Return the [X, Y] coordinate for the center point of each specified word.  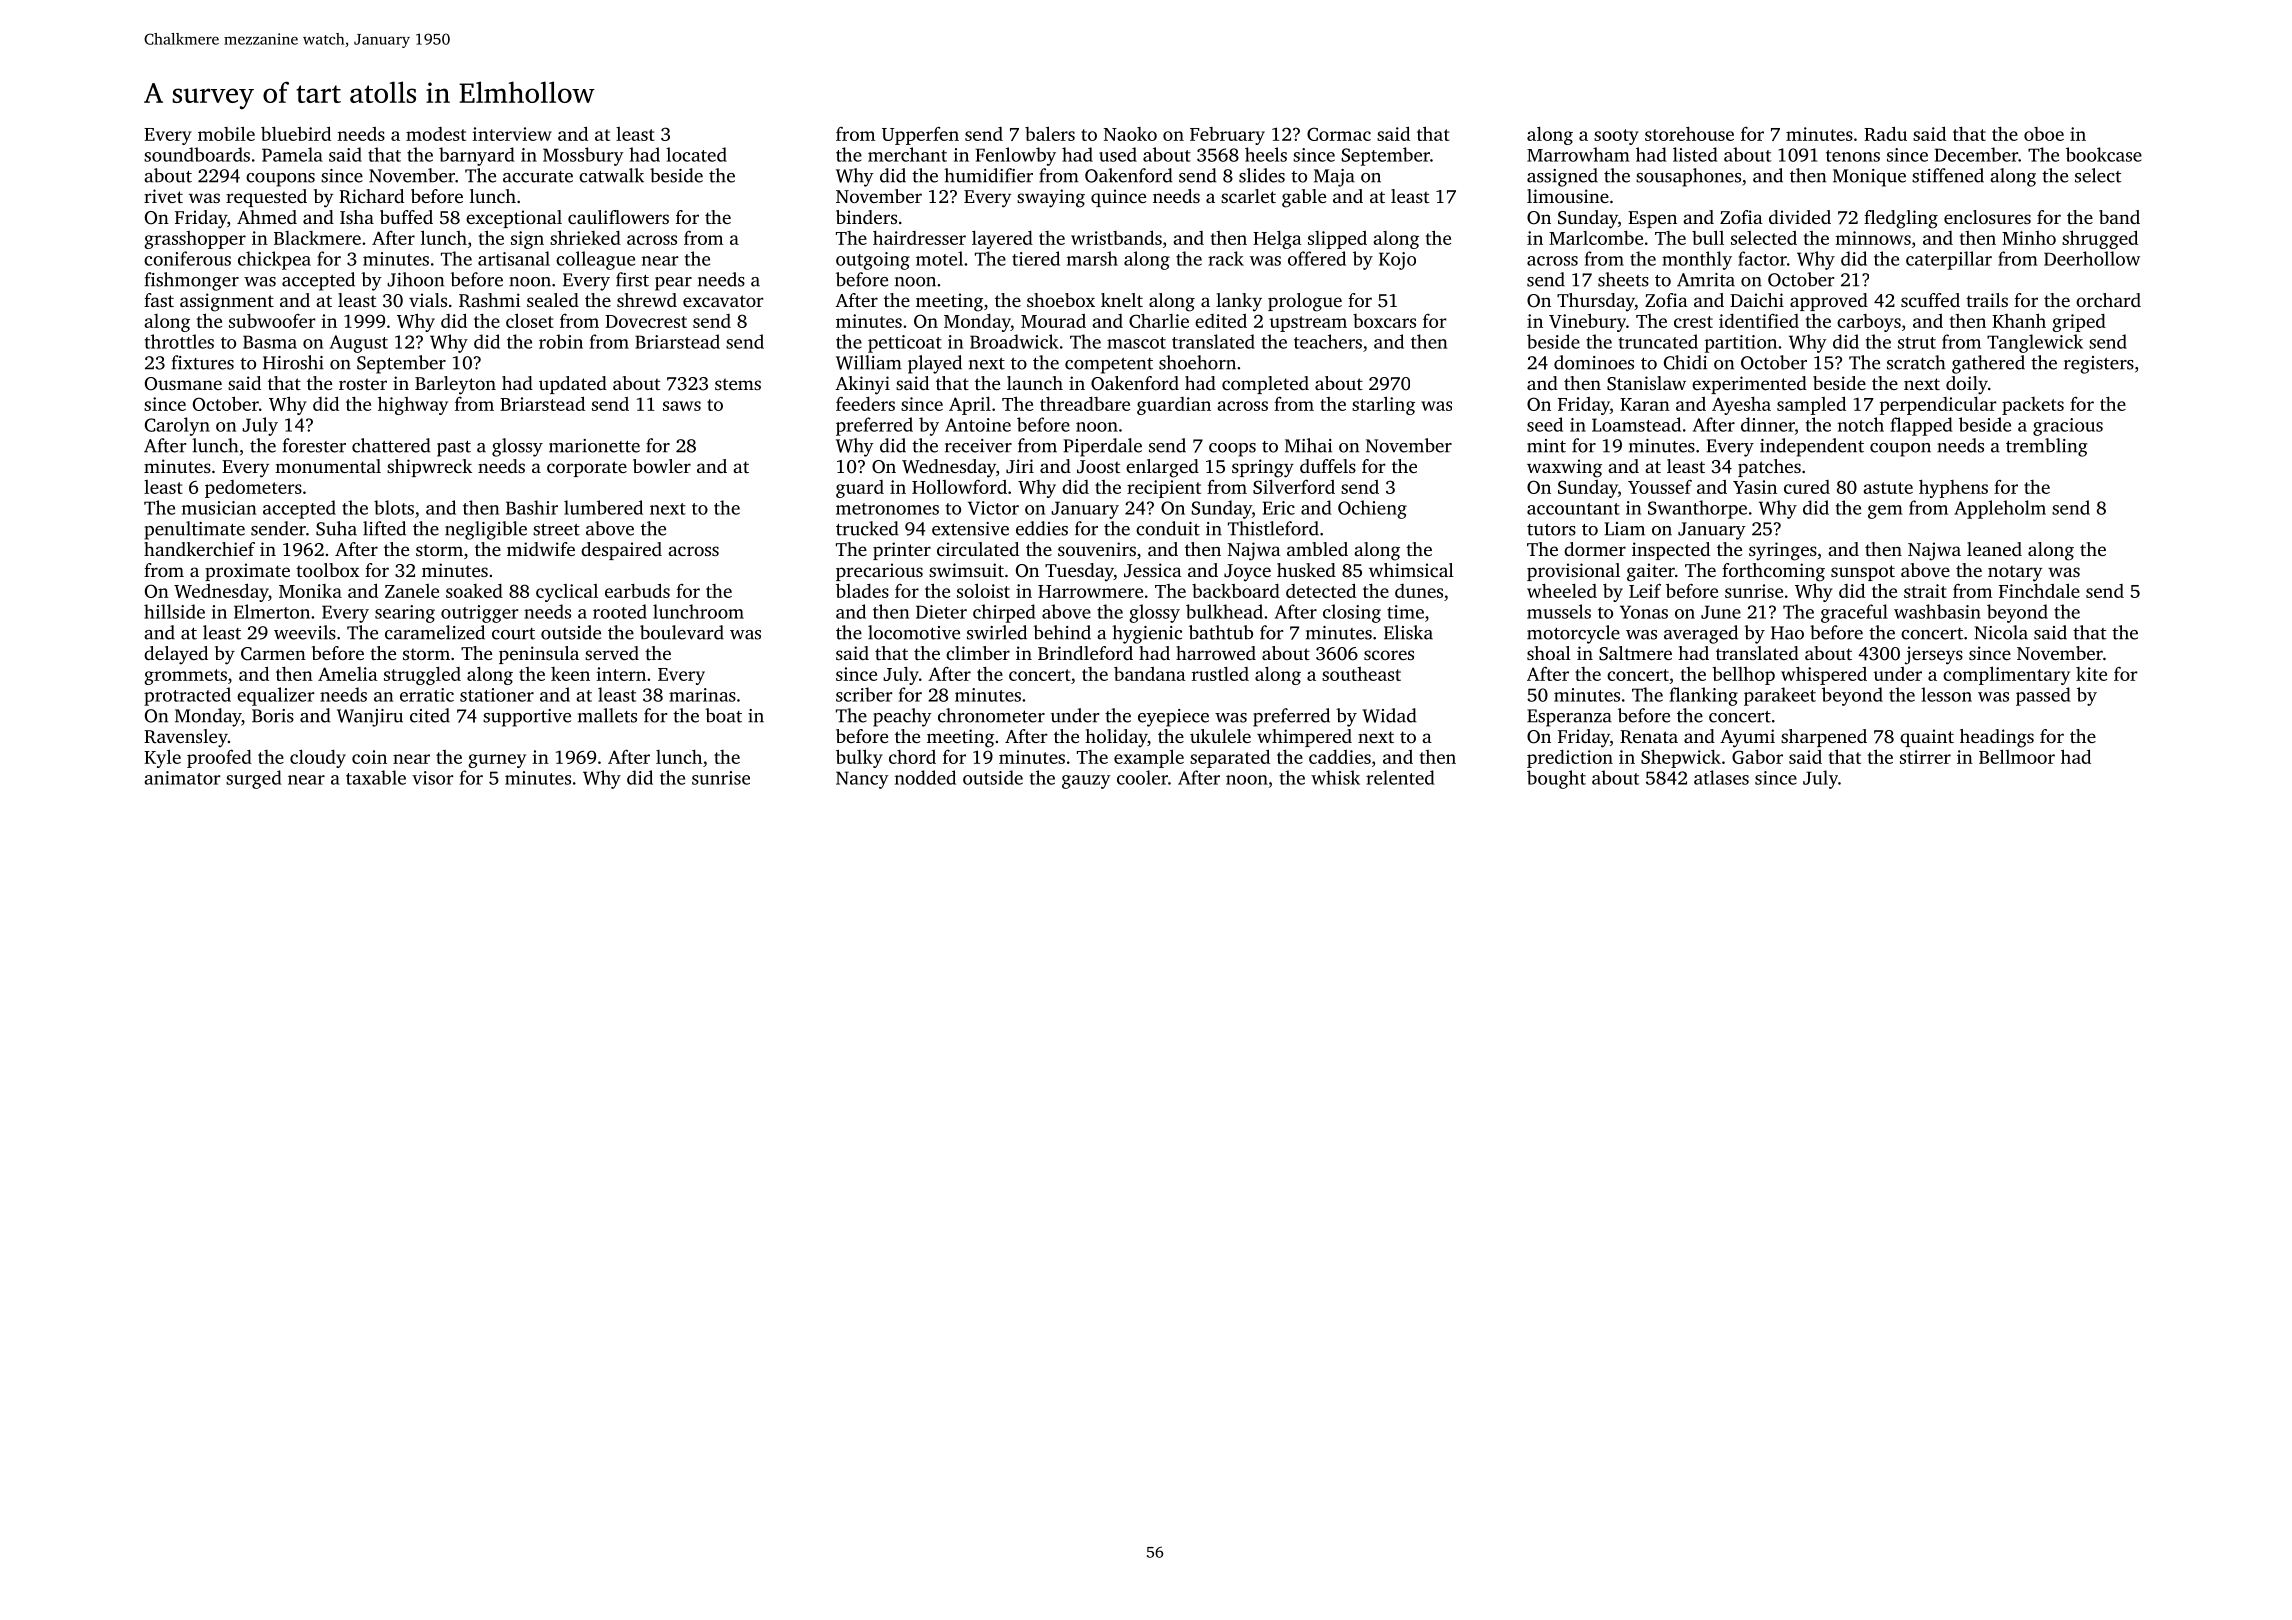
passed [2043, 696]
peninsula [539, 655]
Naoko [1130, 134]
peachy [902, 717]
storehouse [1689, 134]
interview [512, 134]
